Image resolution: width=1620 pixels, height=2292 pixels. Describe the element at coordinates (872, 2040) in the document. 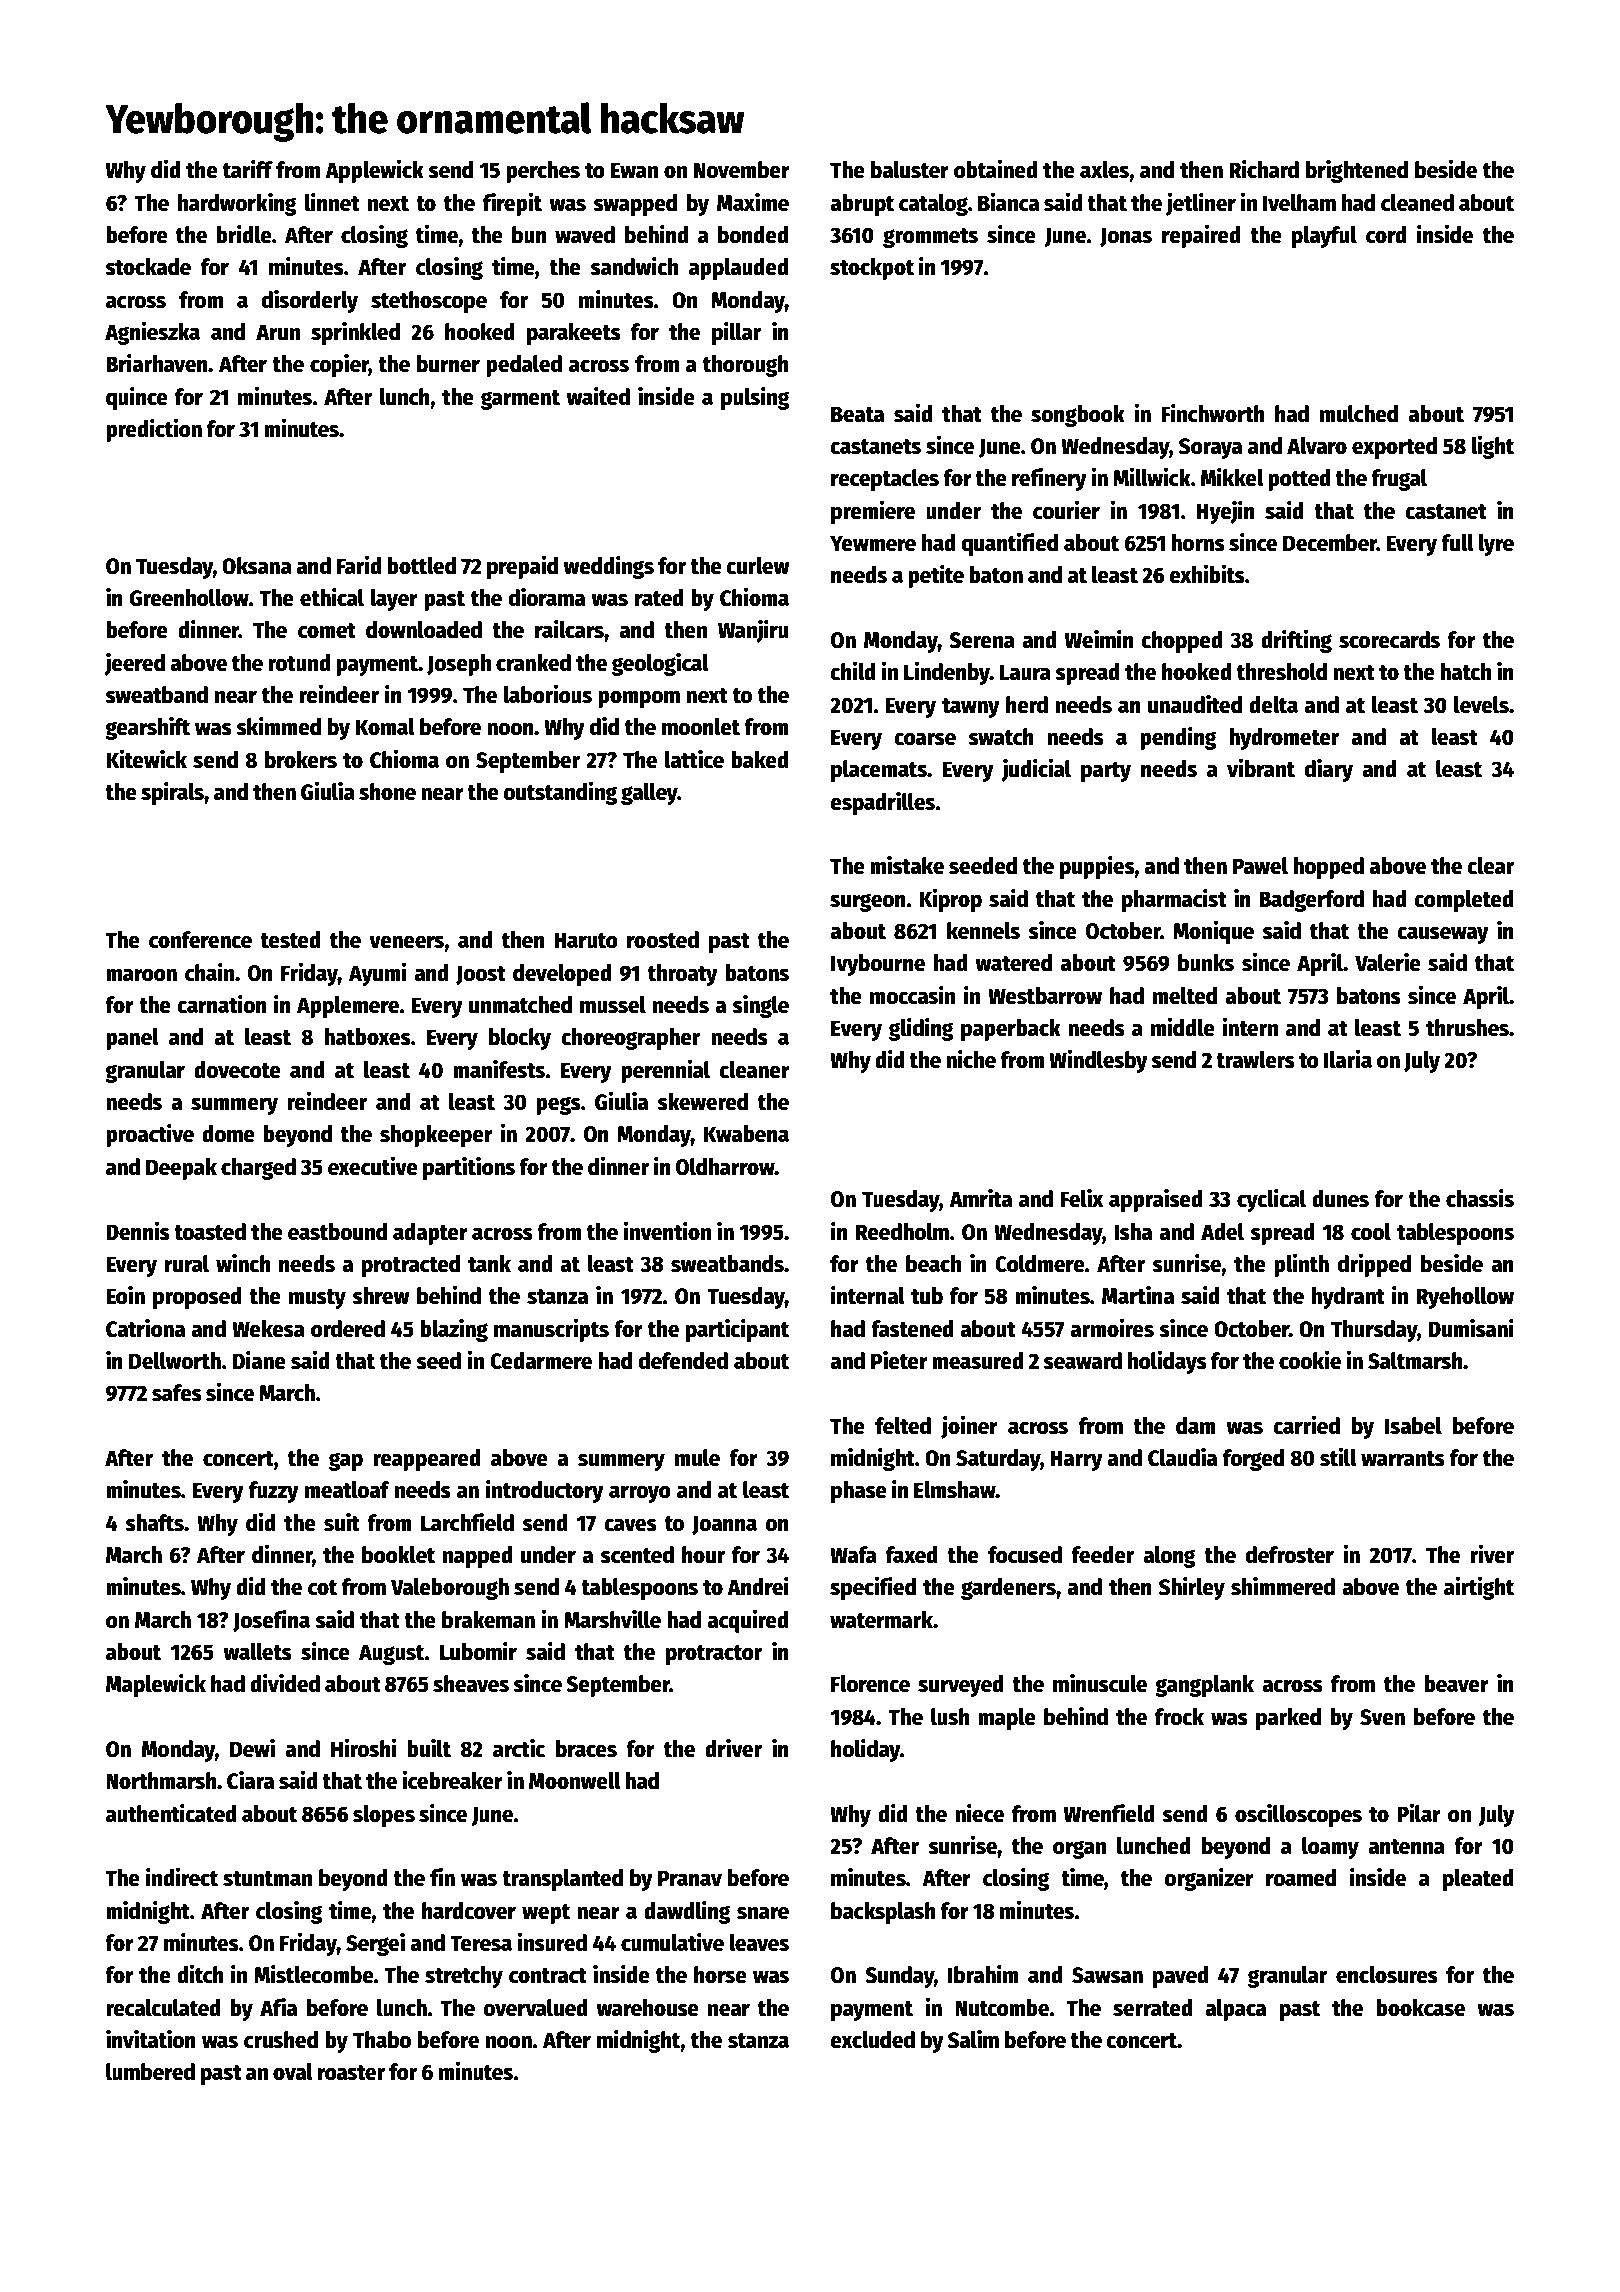

I see `excluded` at that location.
